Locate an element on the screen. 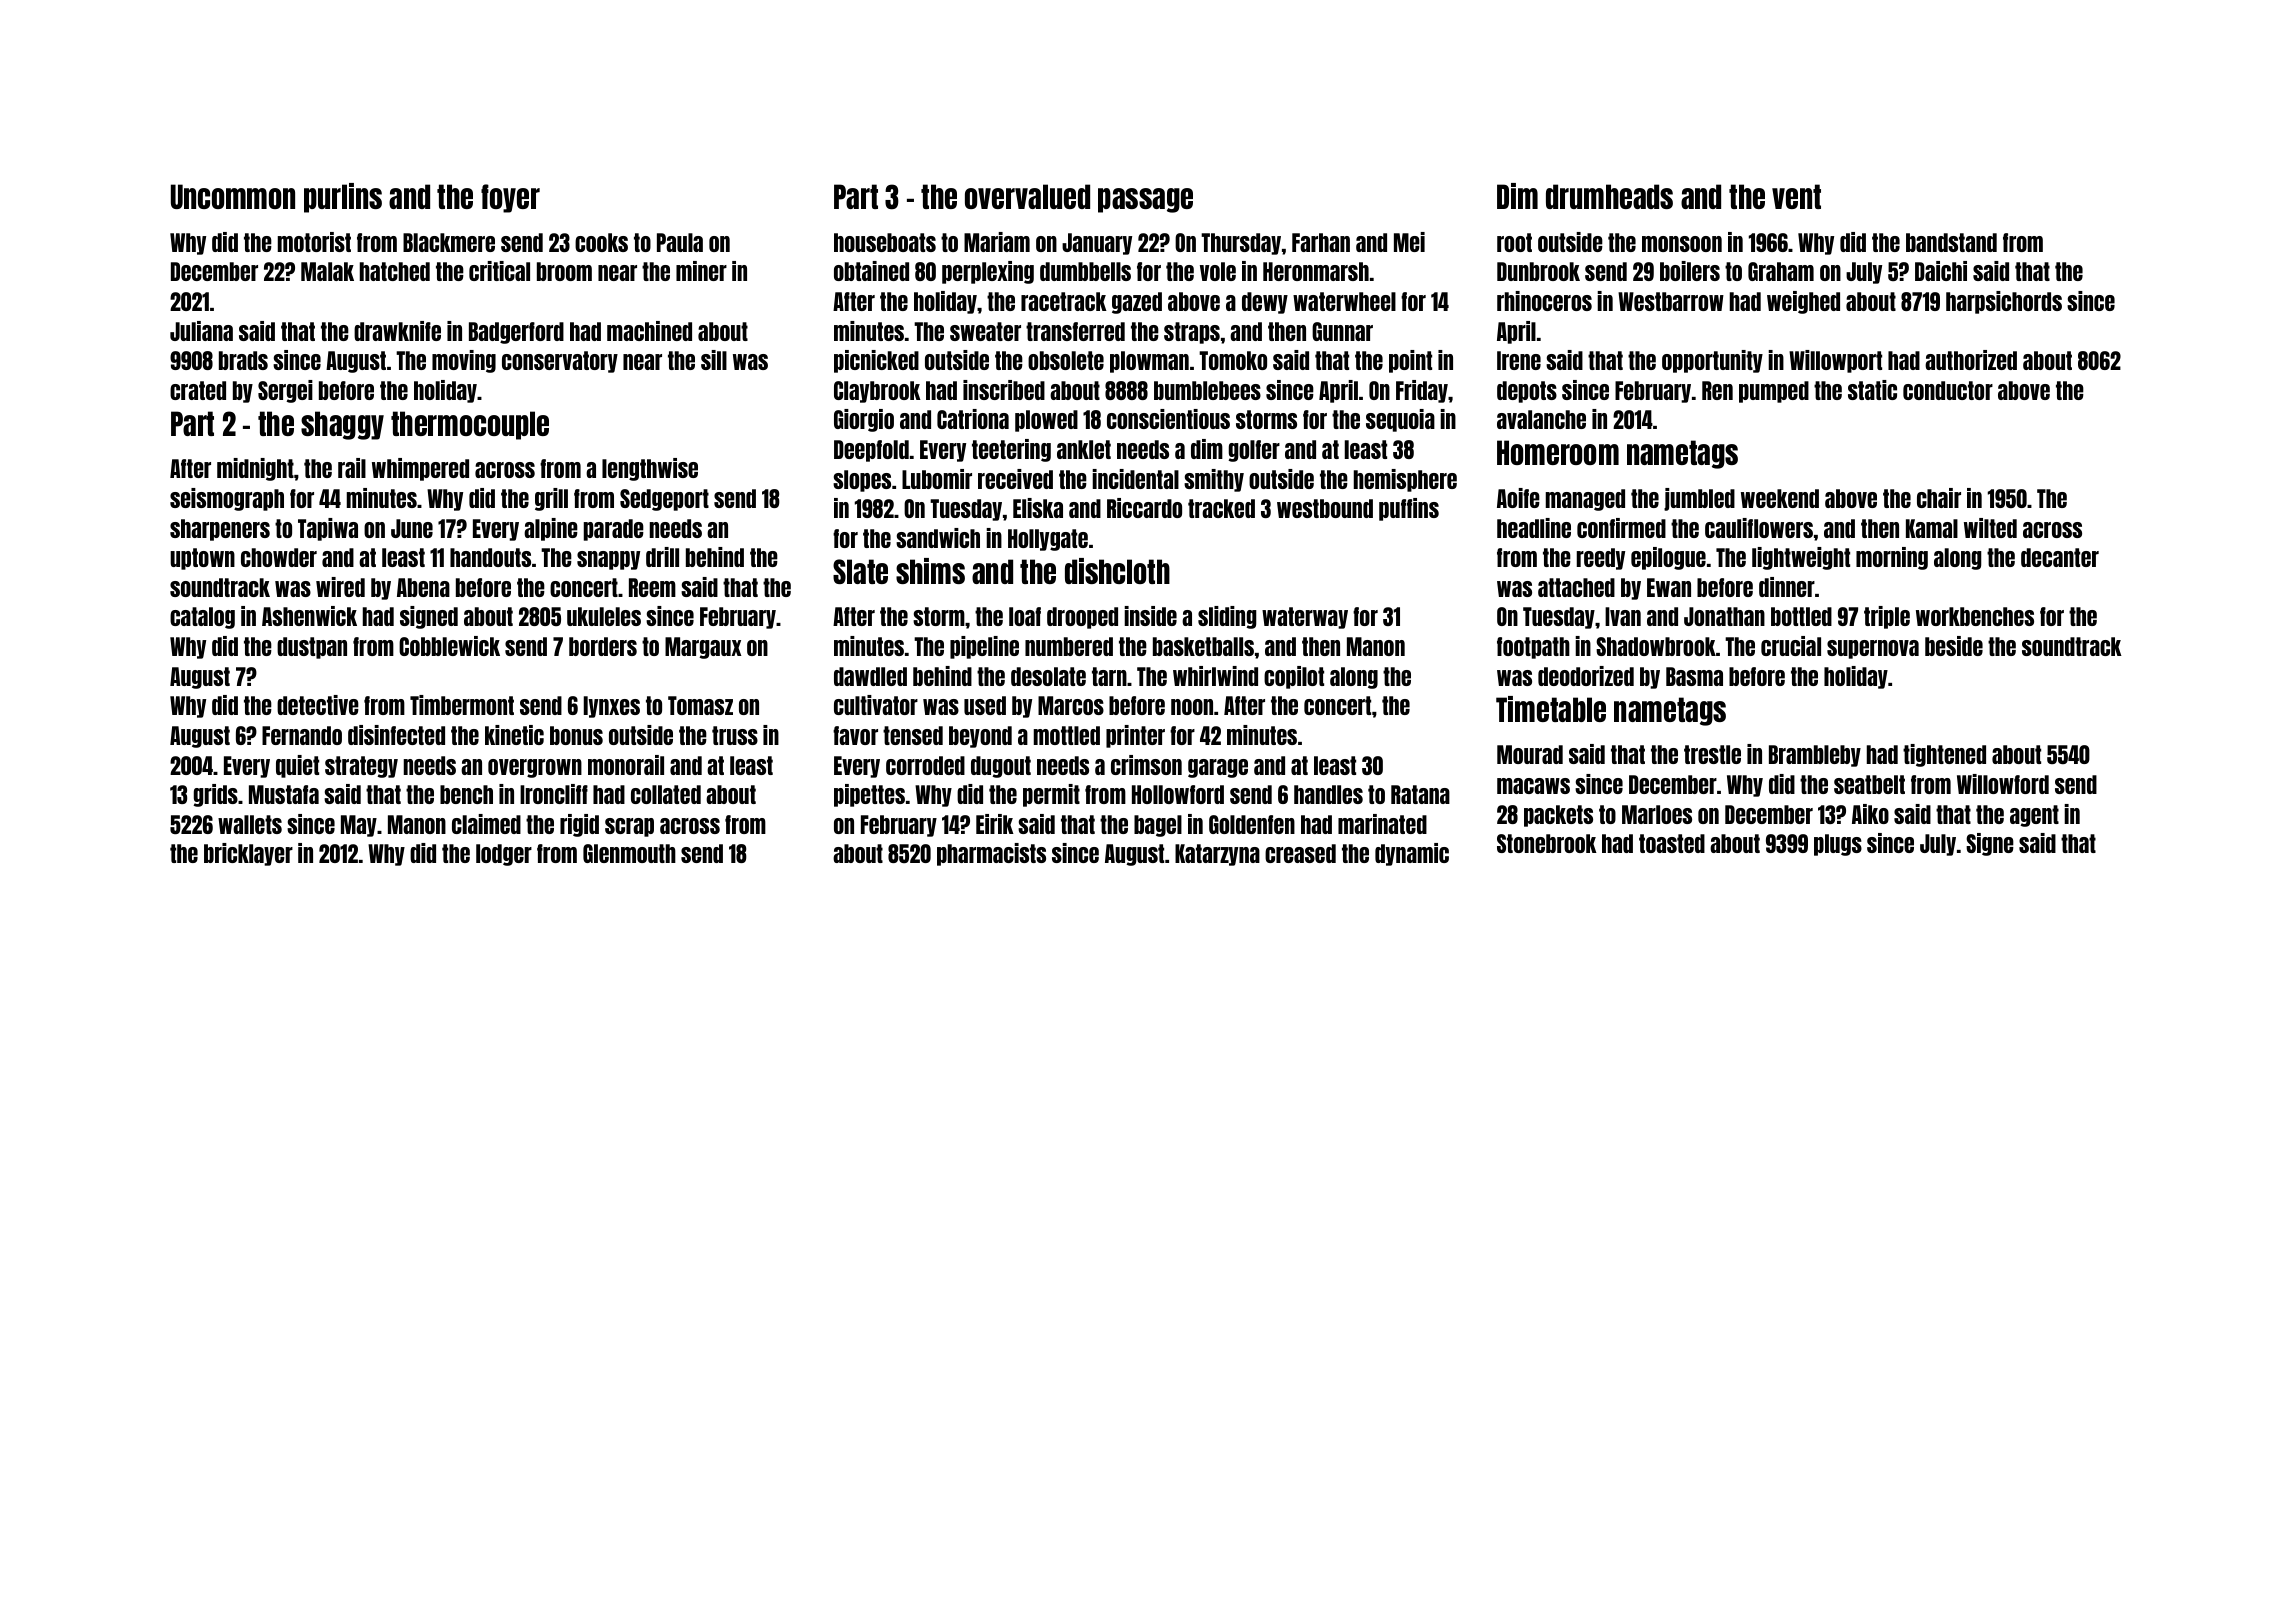 This screenshot has width=2292, height=1620. weighed is located at coordinates (1803, 302).
